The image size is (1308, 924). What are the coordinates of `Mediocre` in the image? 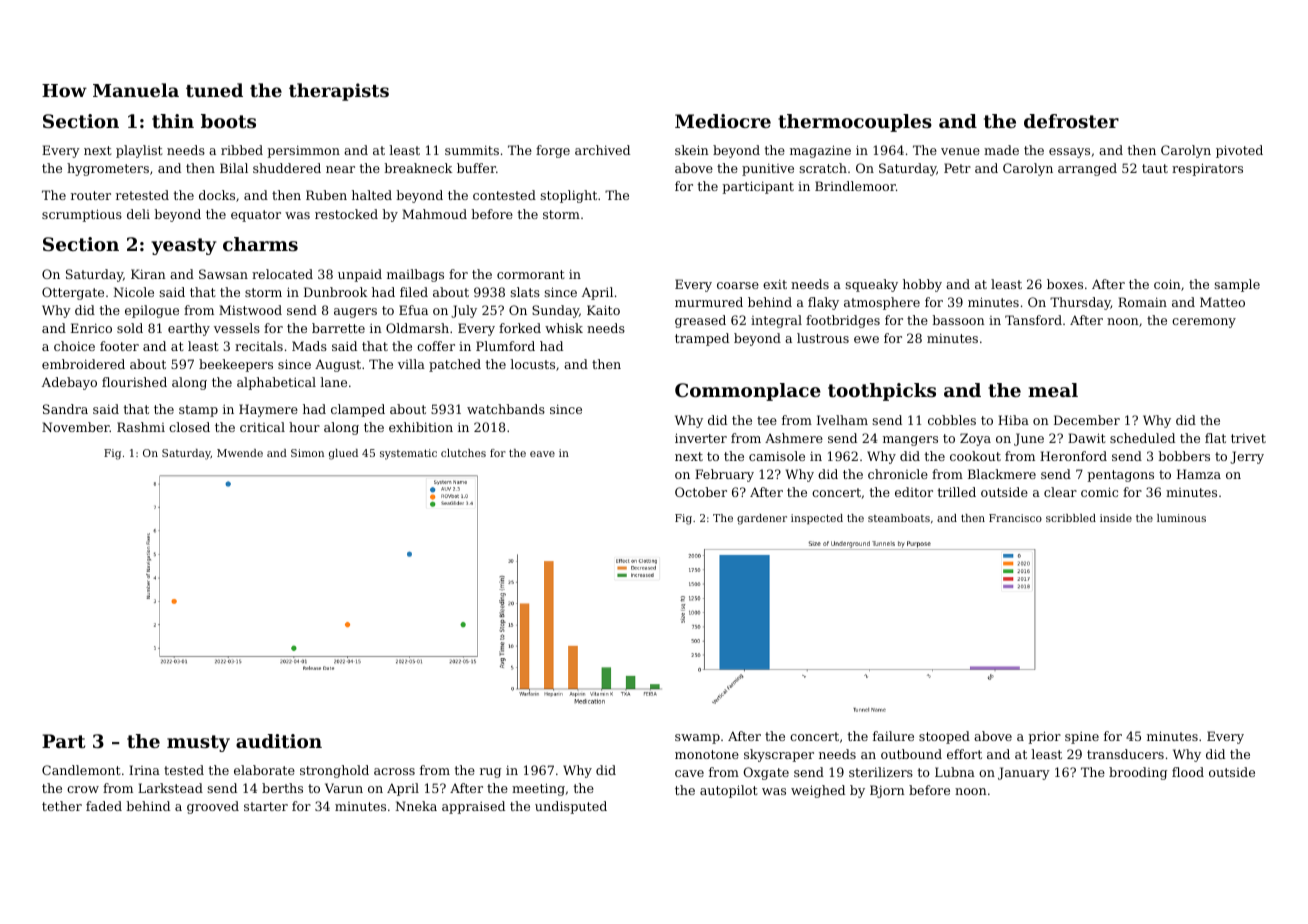 It's located at (723, 121).
